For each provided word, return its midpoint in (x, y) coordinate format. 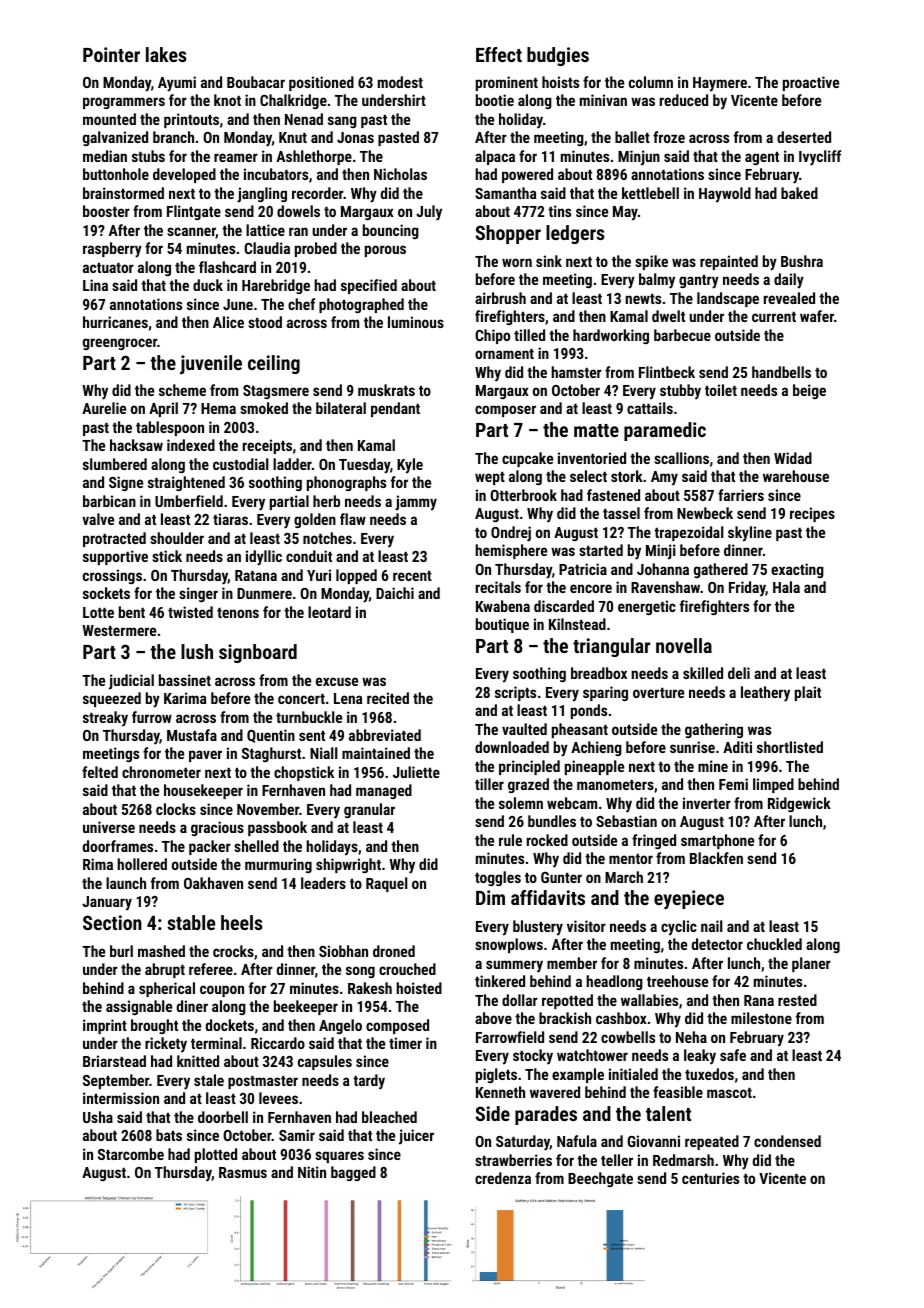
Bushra (802, 261)
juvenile (211, 364)
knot (227, 100)
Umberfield (189, 501)
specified (369, 286)
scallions (681, 458)
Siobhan (343, 951)
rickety (166, 1045)
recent (412, 576)
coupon (222, 991)
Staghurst (271, 754)
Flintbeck (667, 372)
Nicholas (400, 174)
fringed (654, 841)
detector (717, 944)
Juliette (416, 772)
